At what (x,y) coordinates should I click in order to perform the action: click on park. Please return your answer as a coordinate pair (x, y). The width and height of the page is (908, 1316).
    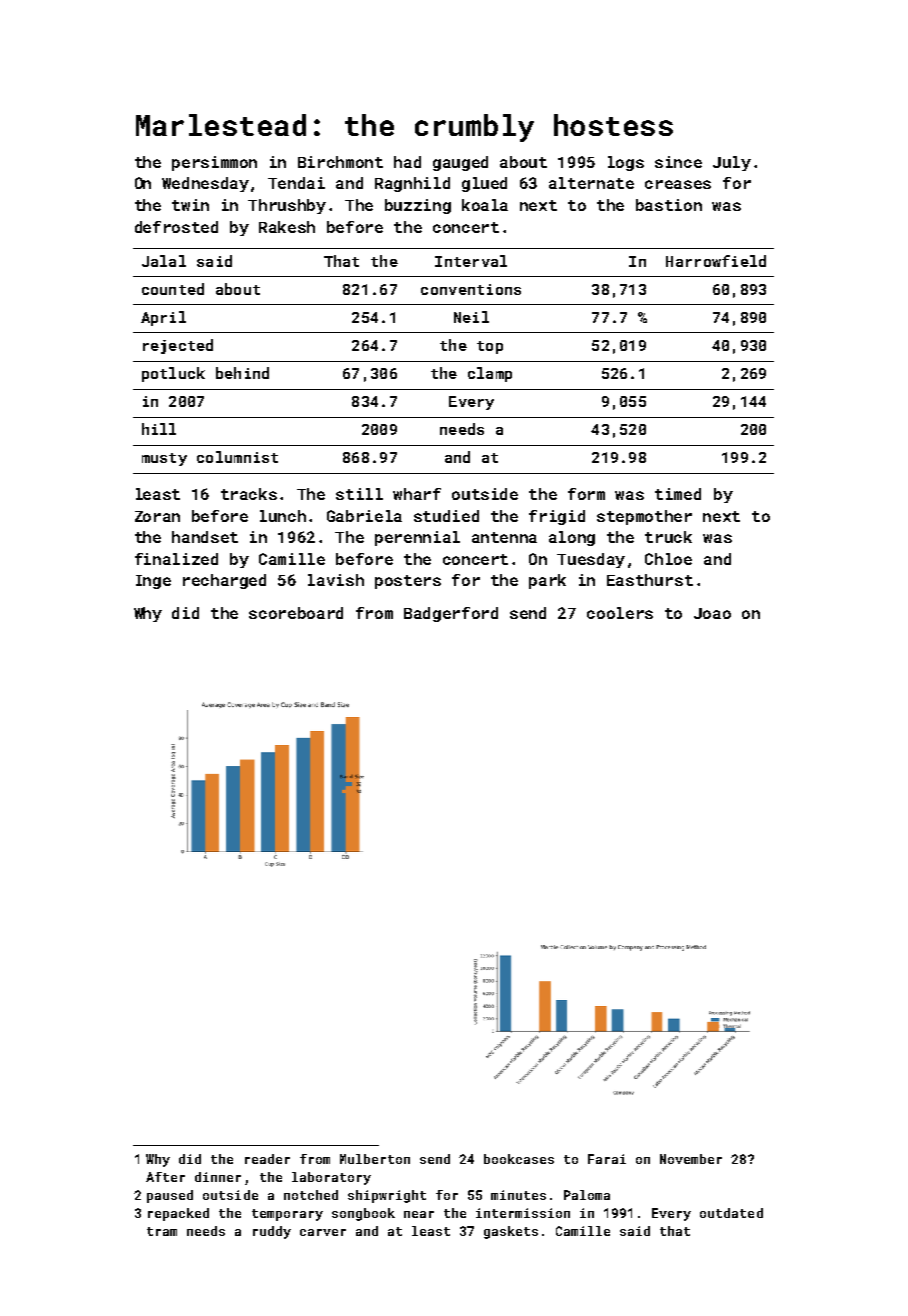
    Looking at the image, I should click on (547, 581).
